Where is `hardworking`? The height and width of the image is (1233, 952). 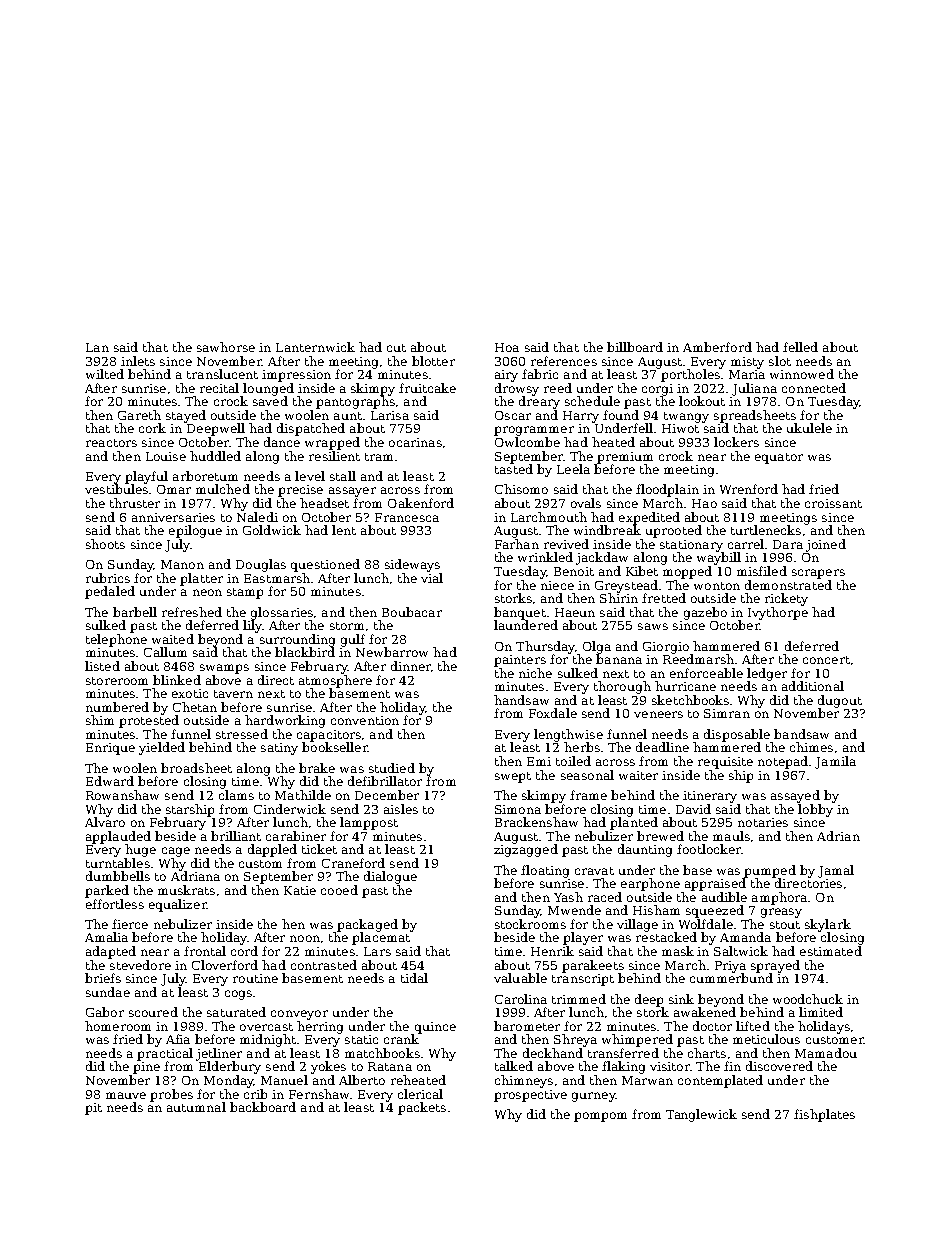
hardworking is located at coordinates (285, 721).
